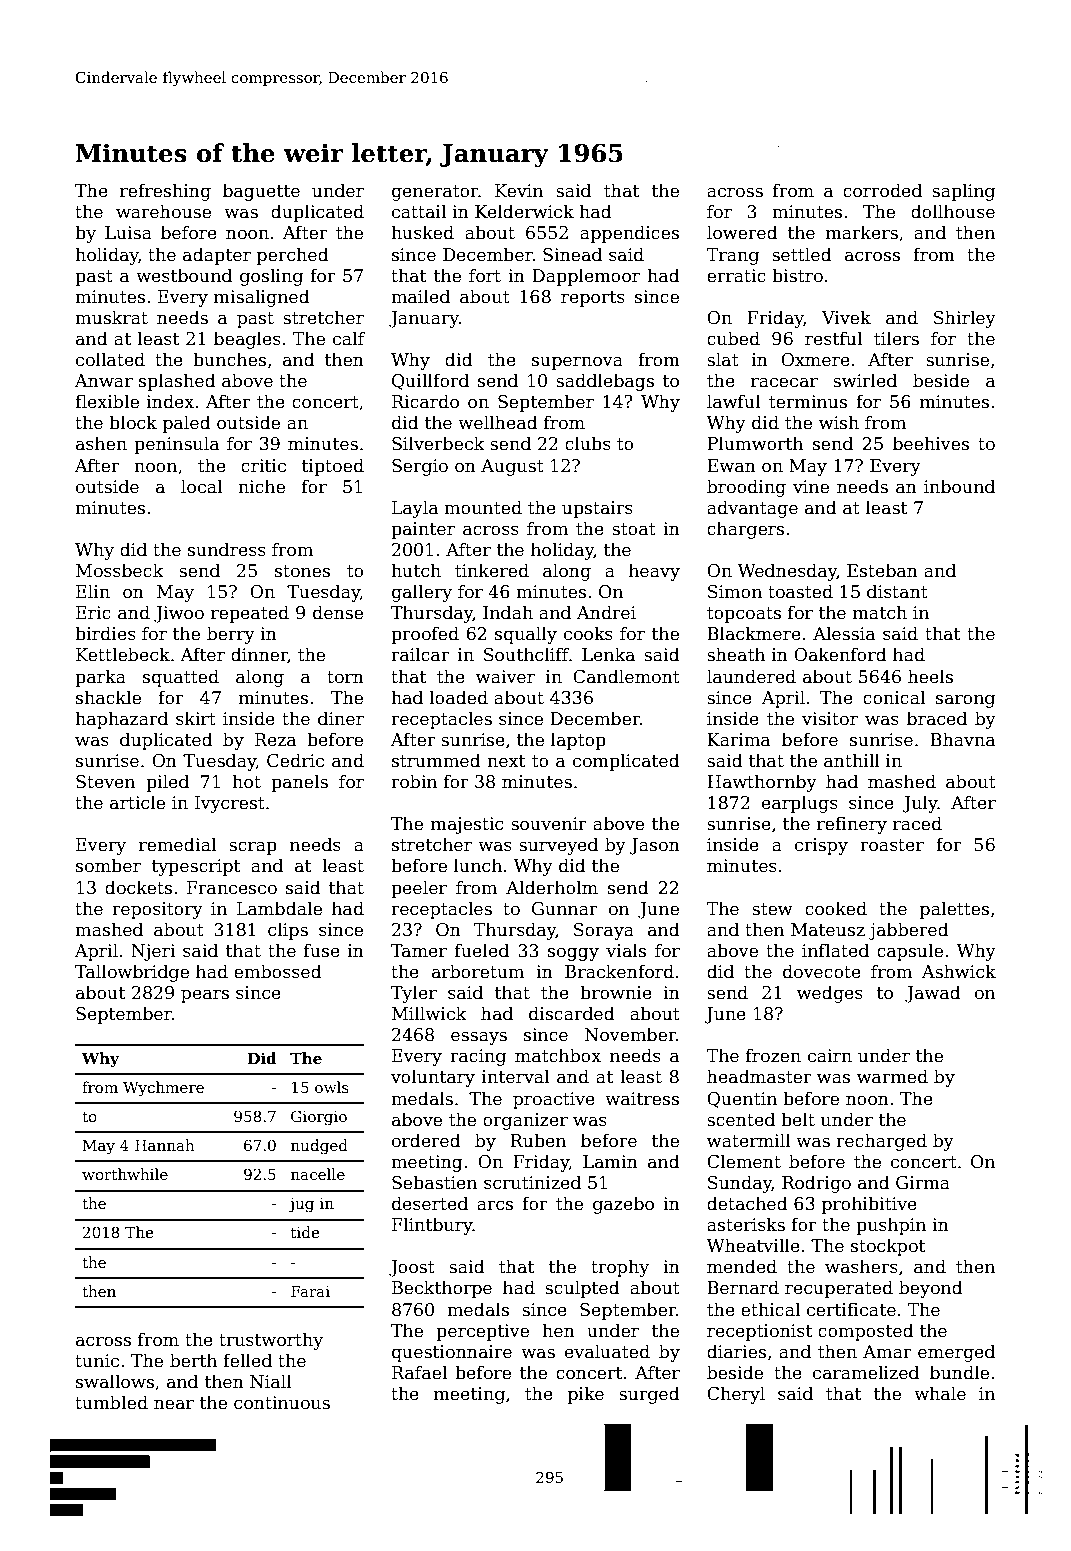  What do you see at coordinates (282, 1403) in the screenshot?
I see `continuous` at bounding box center [282, 1403].
